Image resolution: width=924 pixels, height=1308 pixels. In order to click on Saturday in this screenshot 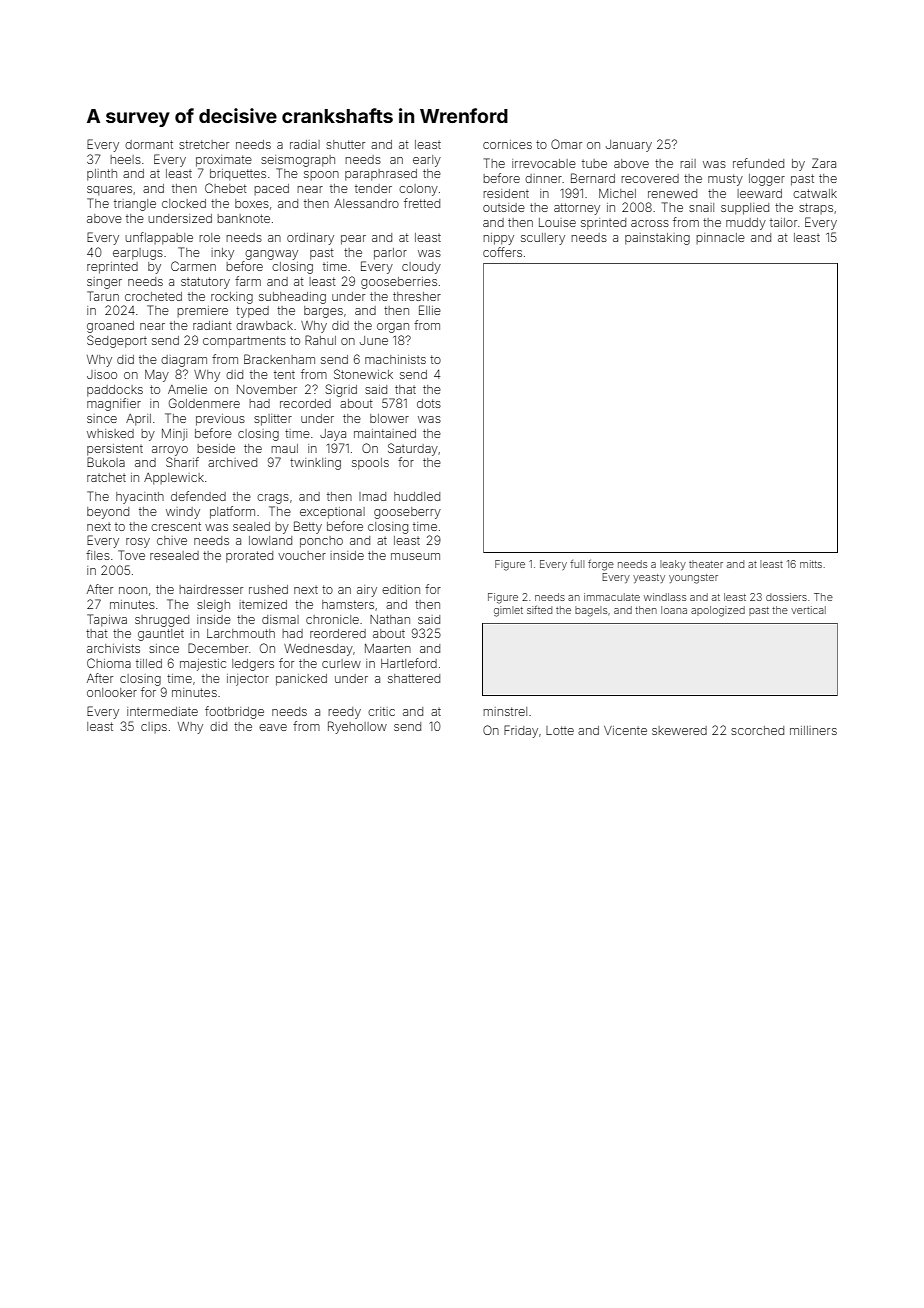, I will do `click(413, 449)`.
